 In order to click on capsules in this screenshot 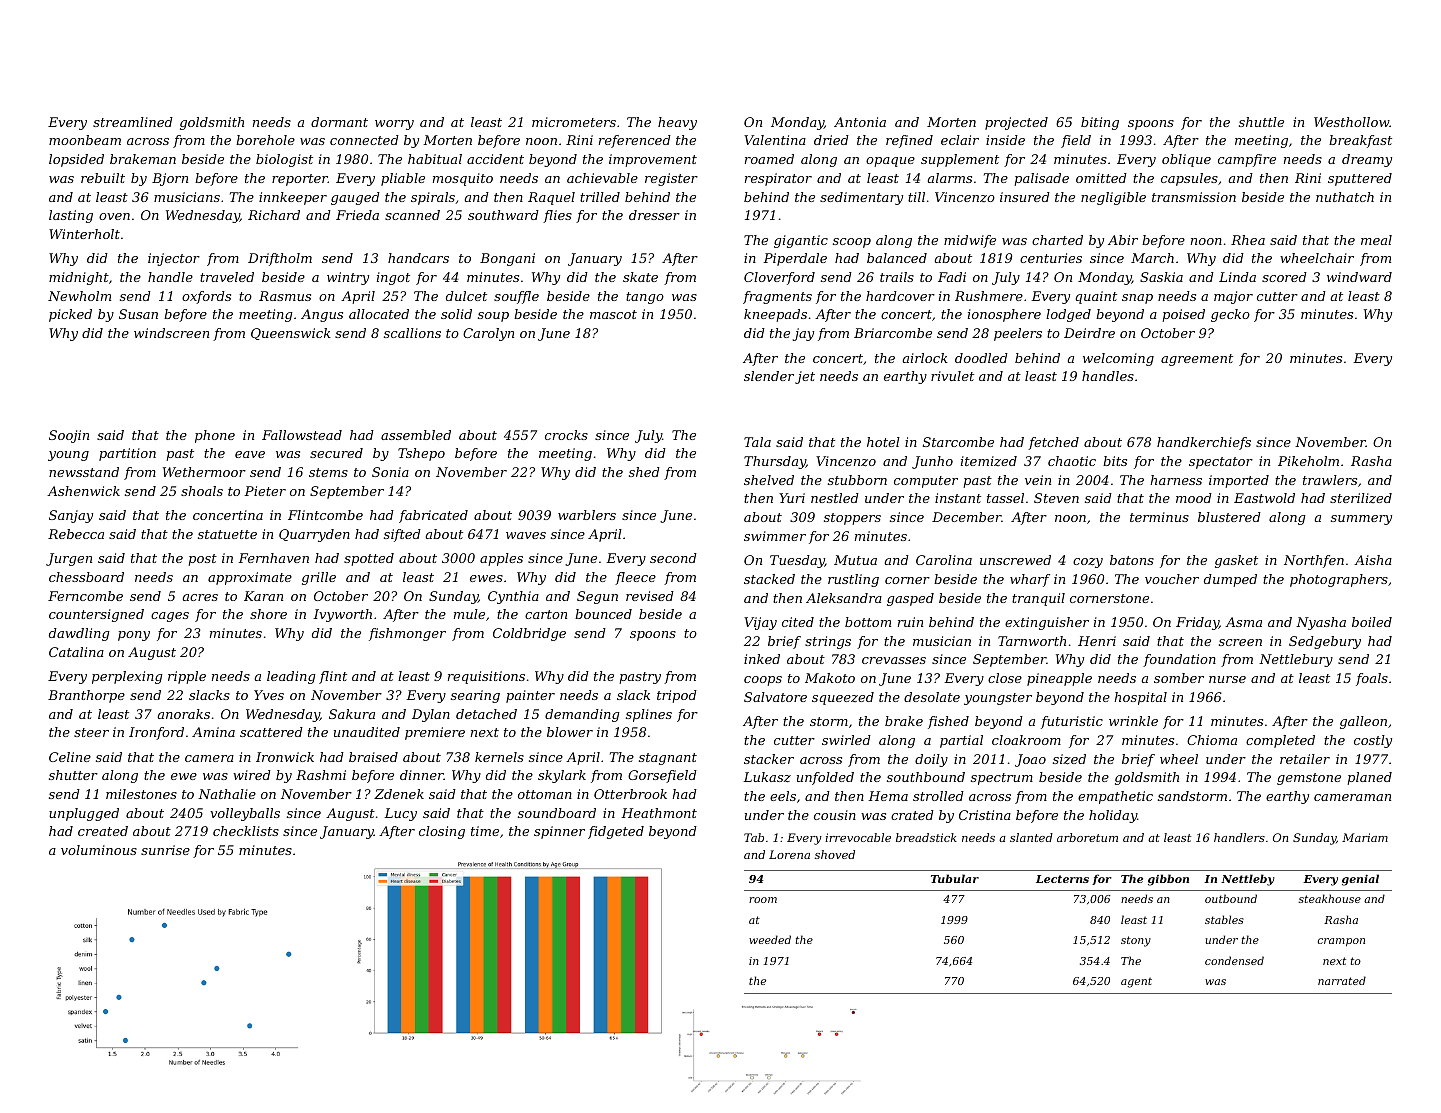, I will do `click(1189, 179)`.
